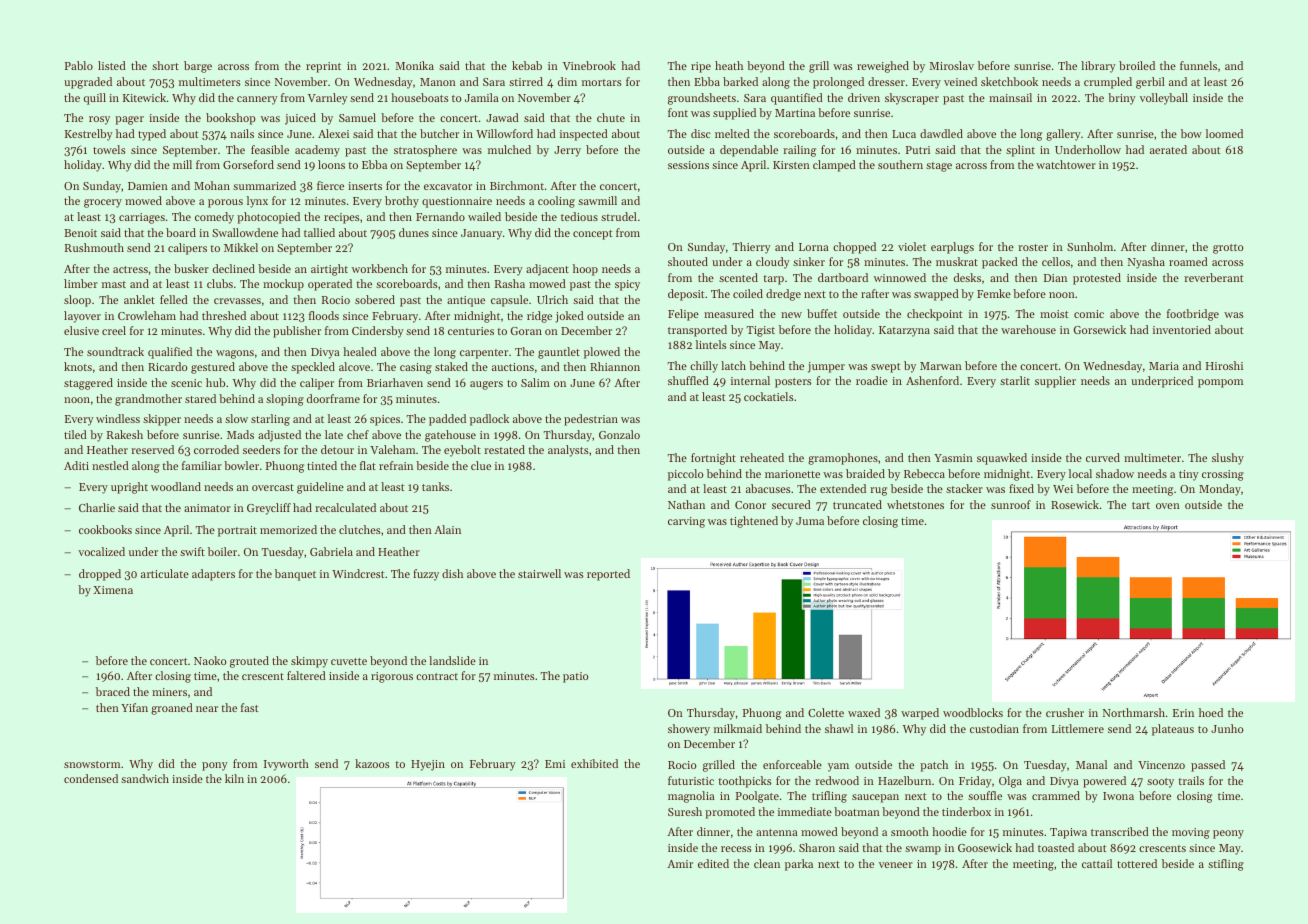 This screenshot has height=924, width=1308. Describe the element at coordinates (213, 575) in the screenshot. I see `adapters` at that location.
